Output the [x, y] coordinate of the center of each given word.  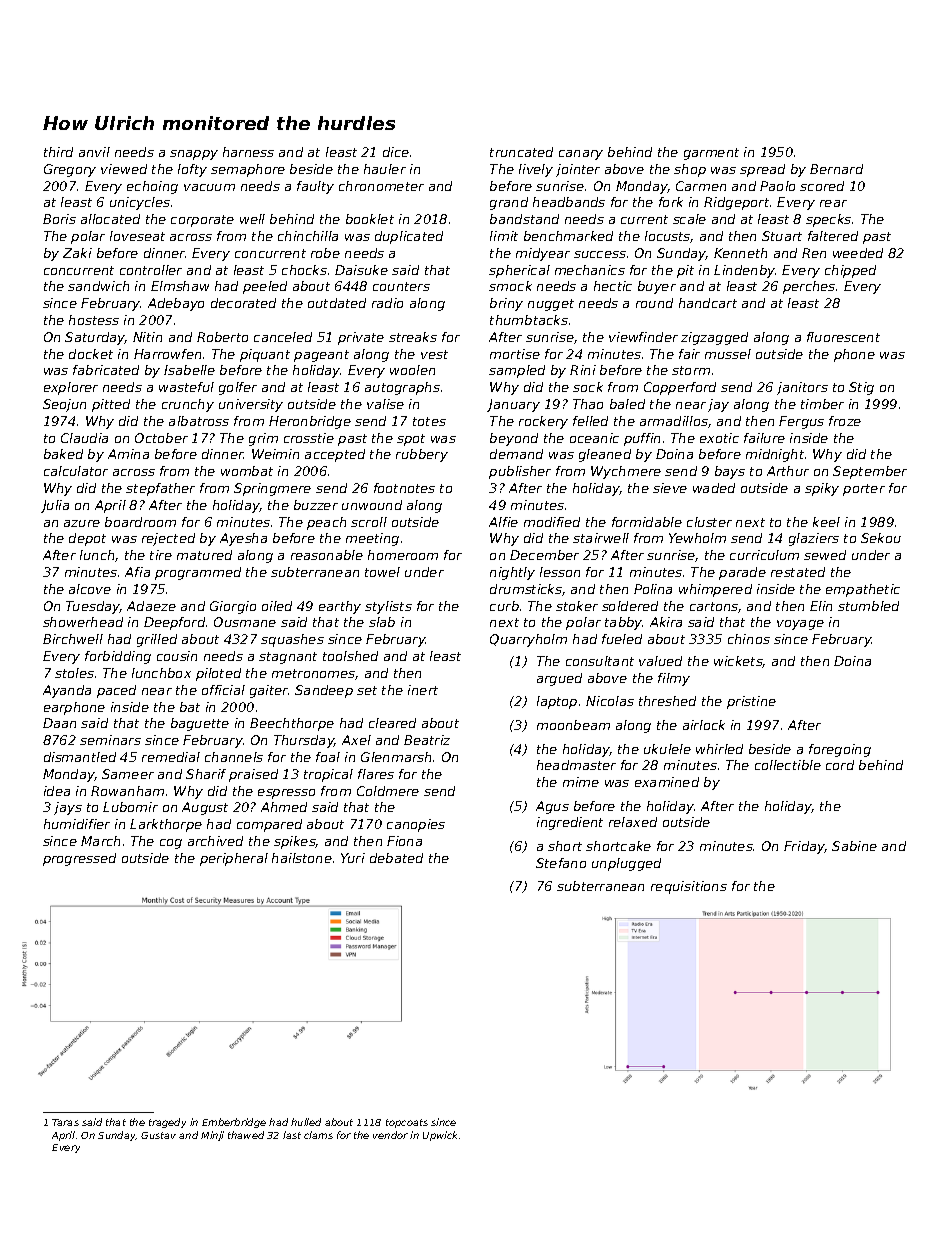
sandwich [98, 286]
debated [396, 858]
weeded [858, 253]
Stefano [561, 863]
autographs [402, 388]
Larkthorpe [166, 825]
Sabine [854, 846]
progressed [79, 859]
